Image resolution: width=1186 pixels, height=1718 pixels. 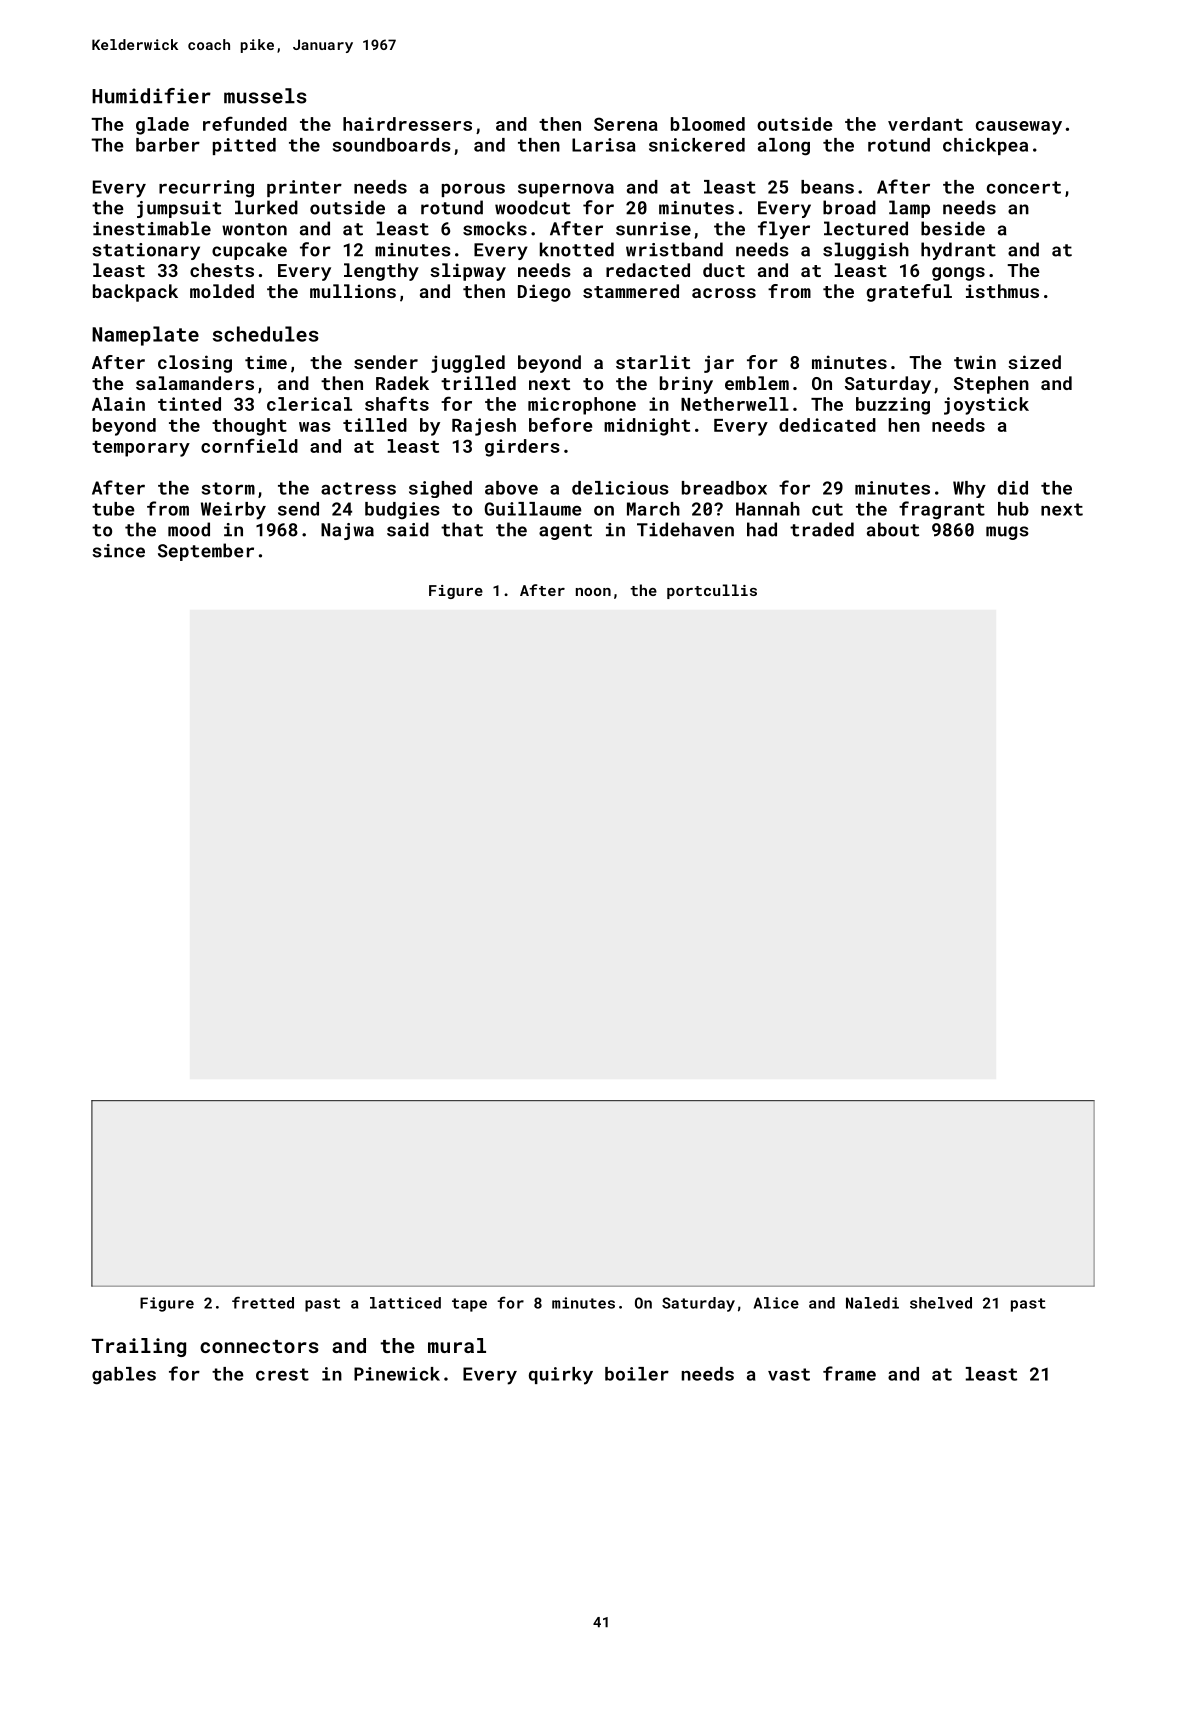 I want to click on since, so click(x=118, y=551).
